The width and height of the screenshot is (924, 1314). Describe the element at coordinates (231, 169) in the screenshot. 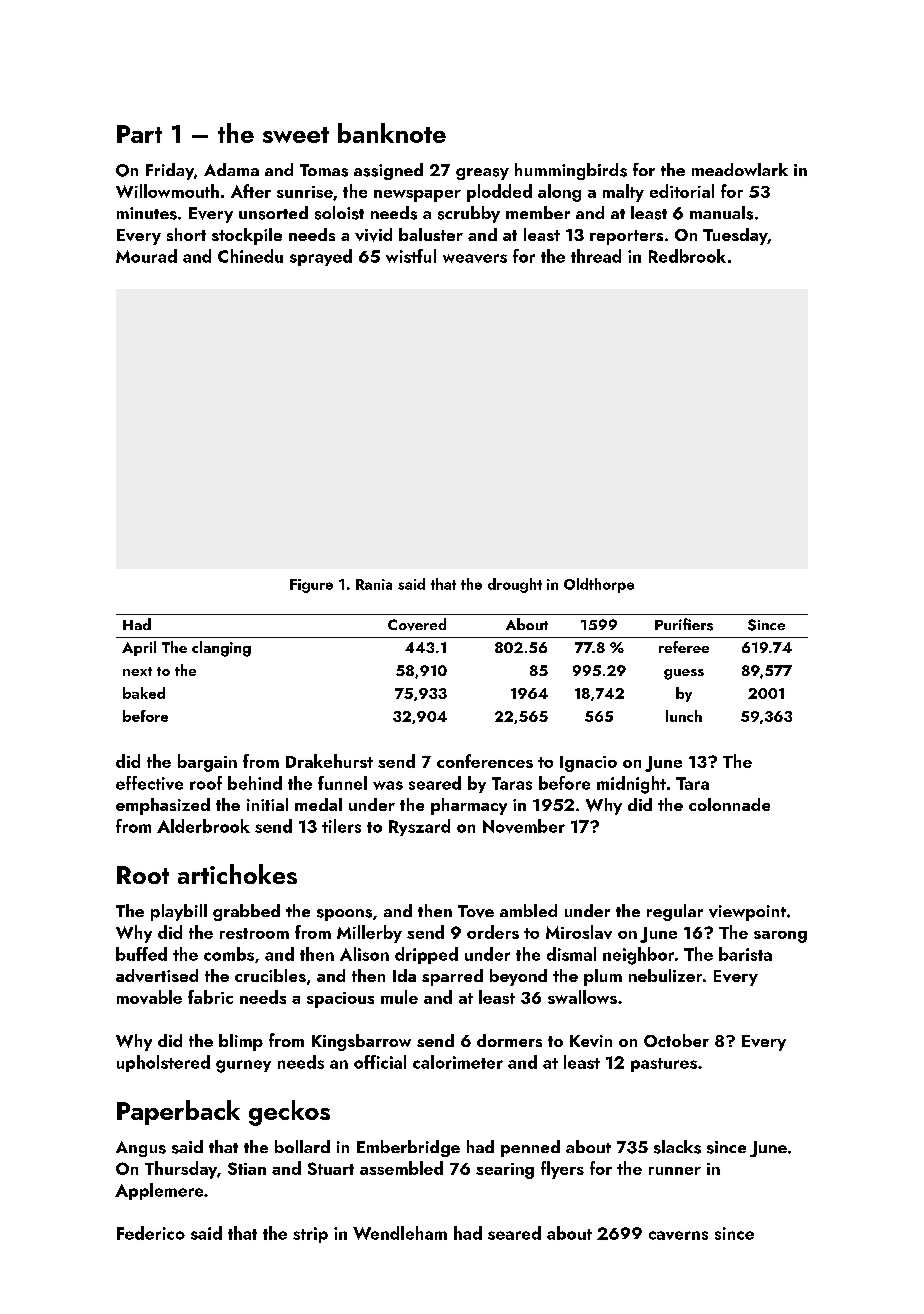

I see `Adama` at that location.
